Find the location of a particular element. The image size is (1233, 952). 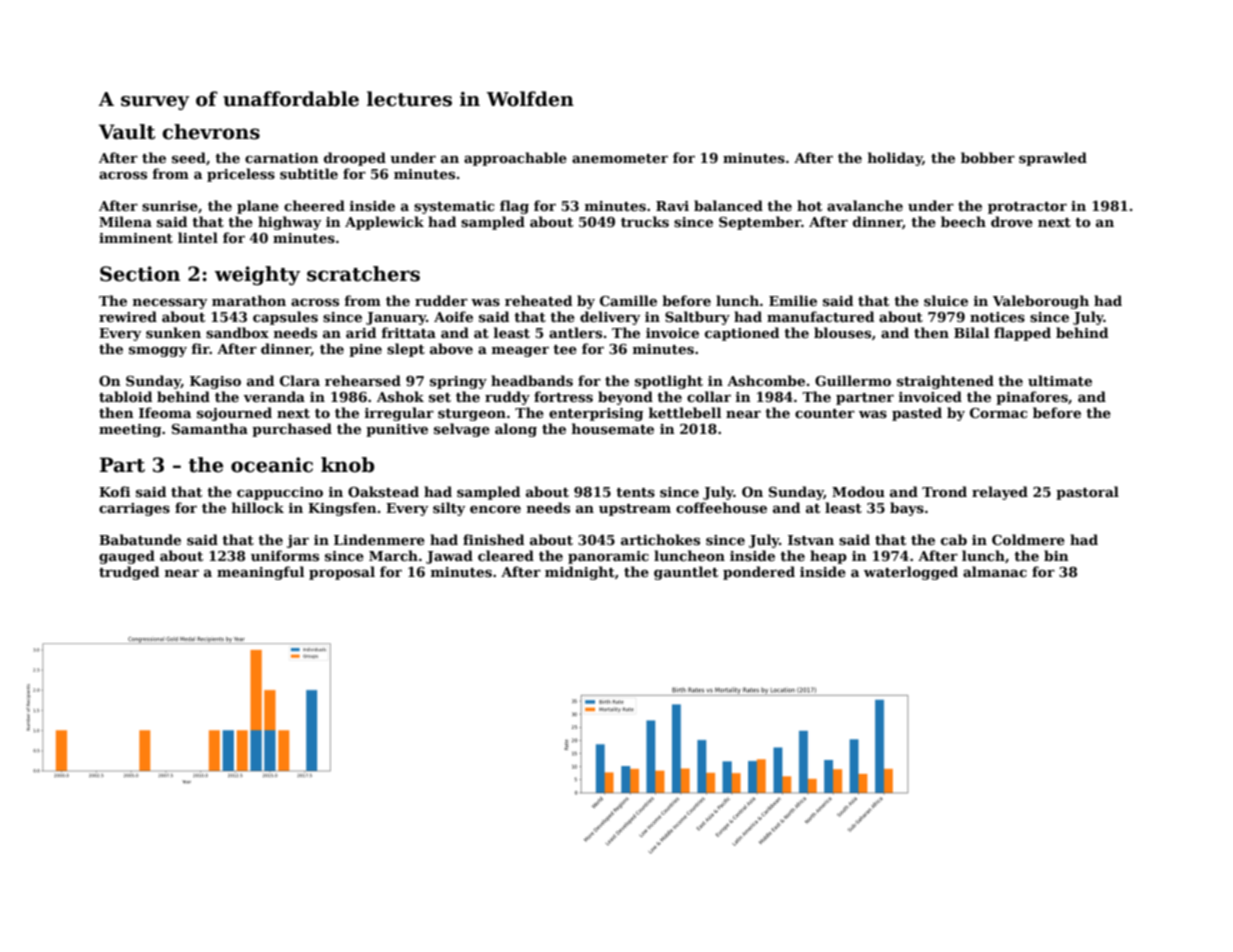

anemometer is located at coordinates (620, 158).
